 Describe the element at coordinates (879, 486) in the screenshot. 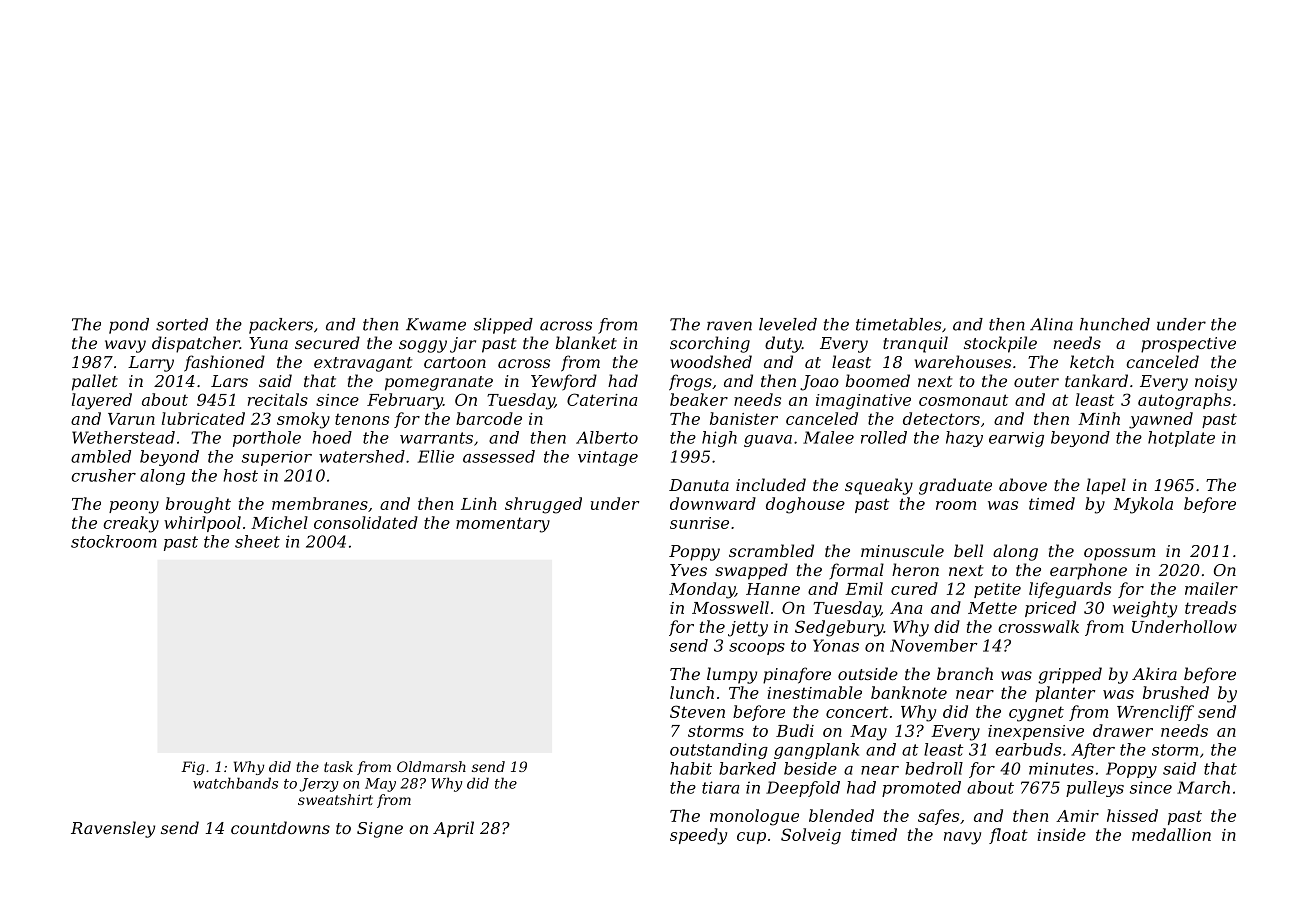

I see `squeaky` at that location.
